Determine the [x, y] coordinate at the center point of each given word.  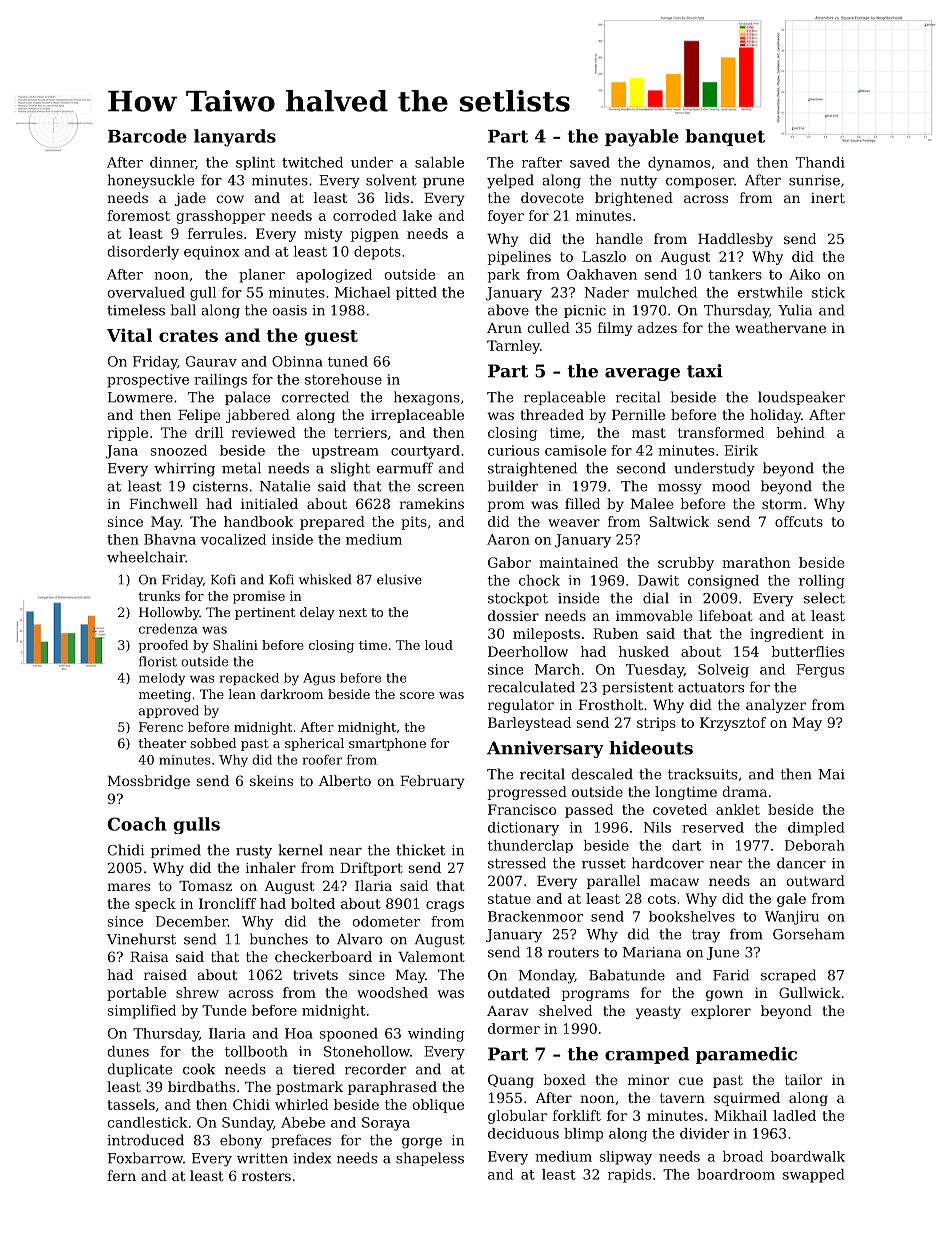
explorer [721, 1012]
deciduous [523, 1133]
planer [262, 276]
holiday [775, 416]
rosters [266, 1176]
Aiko [804, 274]
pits [414, 523]
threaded [552, 414]
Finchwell [163, 503]
